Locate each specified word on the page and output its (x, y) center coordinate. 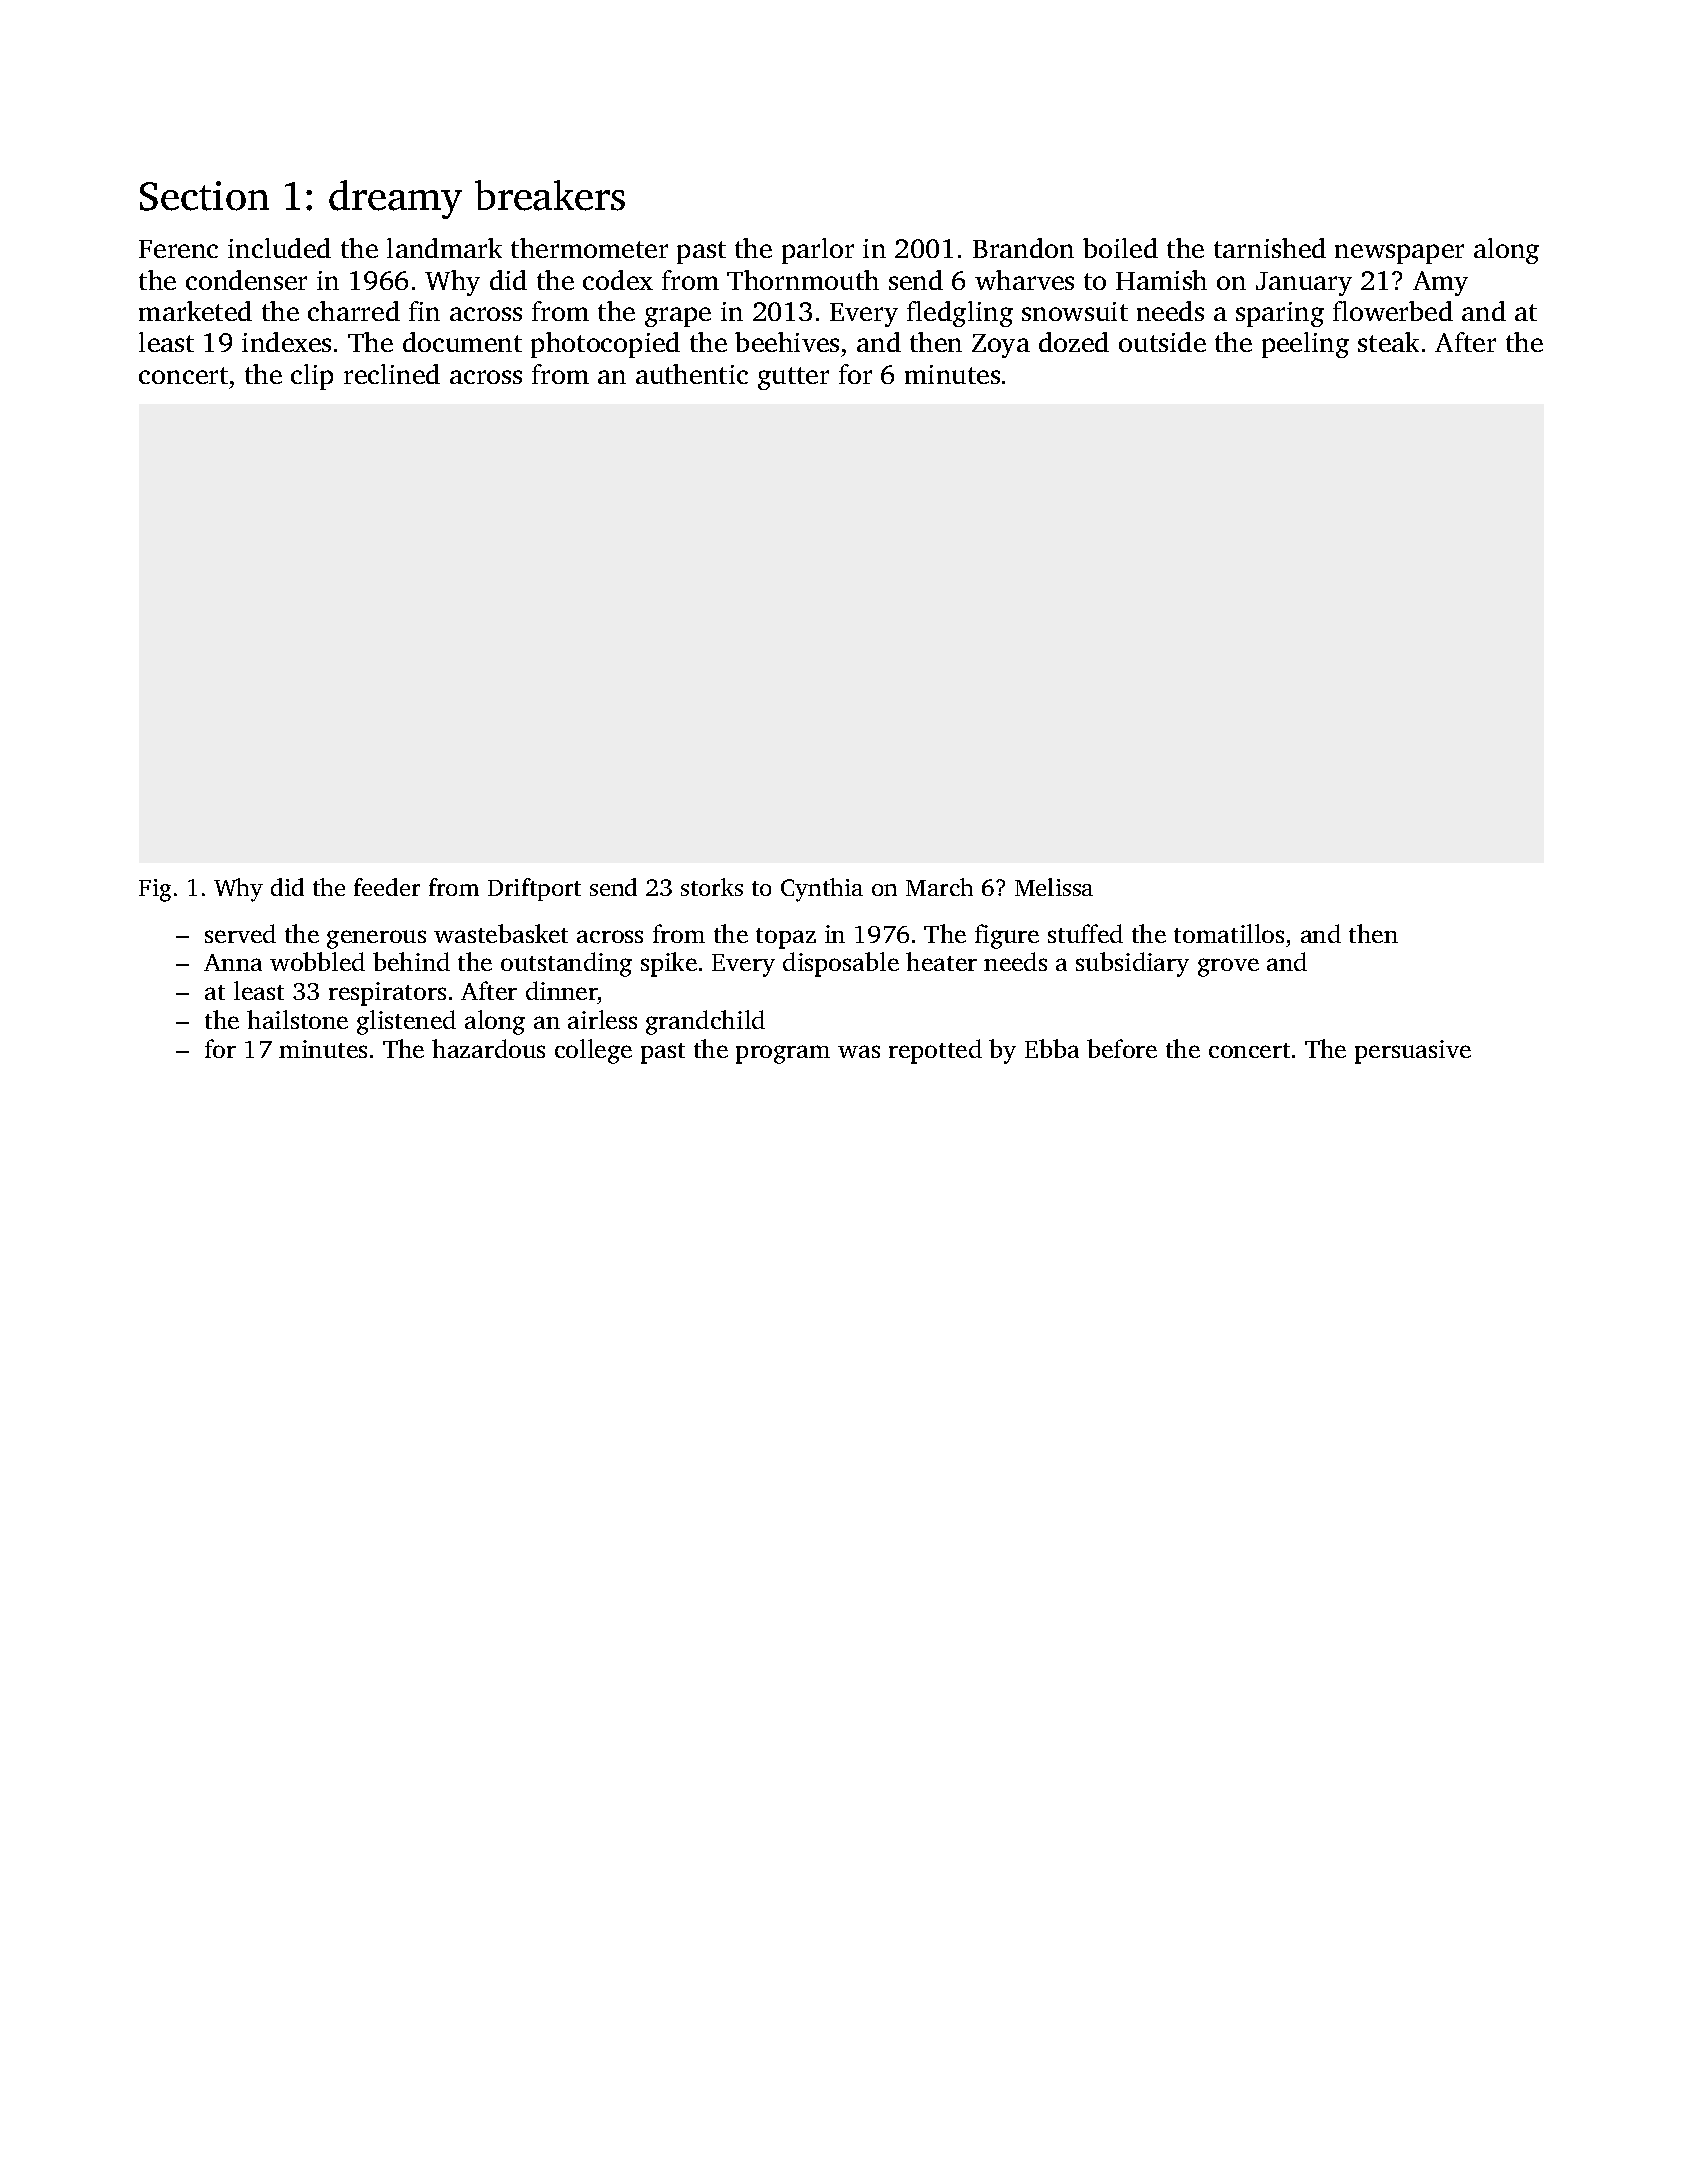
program (783, 1054)
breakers (550, 195)
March (939, 887)
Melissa (1054, 887)
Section (204, 196)
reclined (392, 374)
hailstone (297, 1019)
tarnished (1270, 248)
